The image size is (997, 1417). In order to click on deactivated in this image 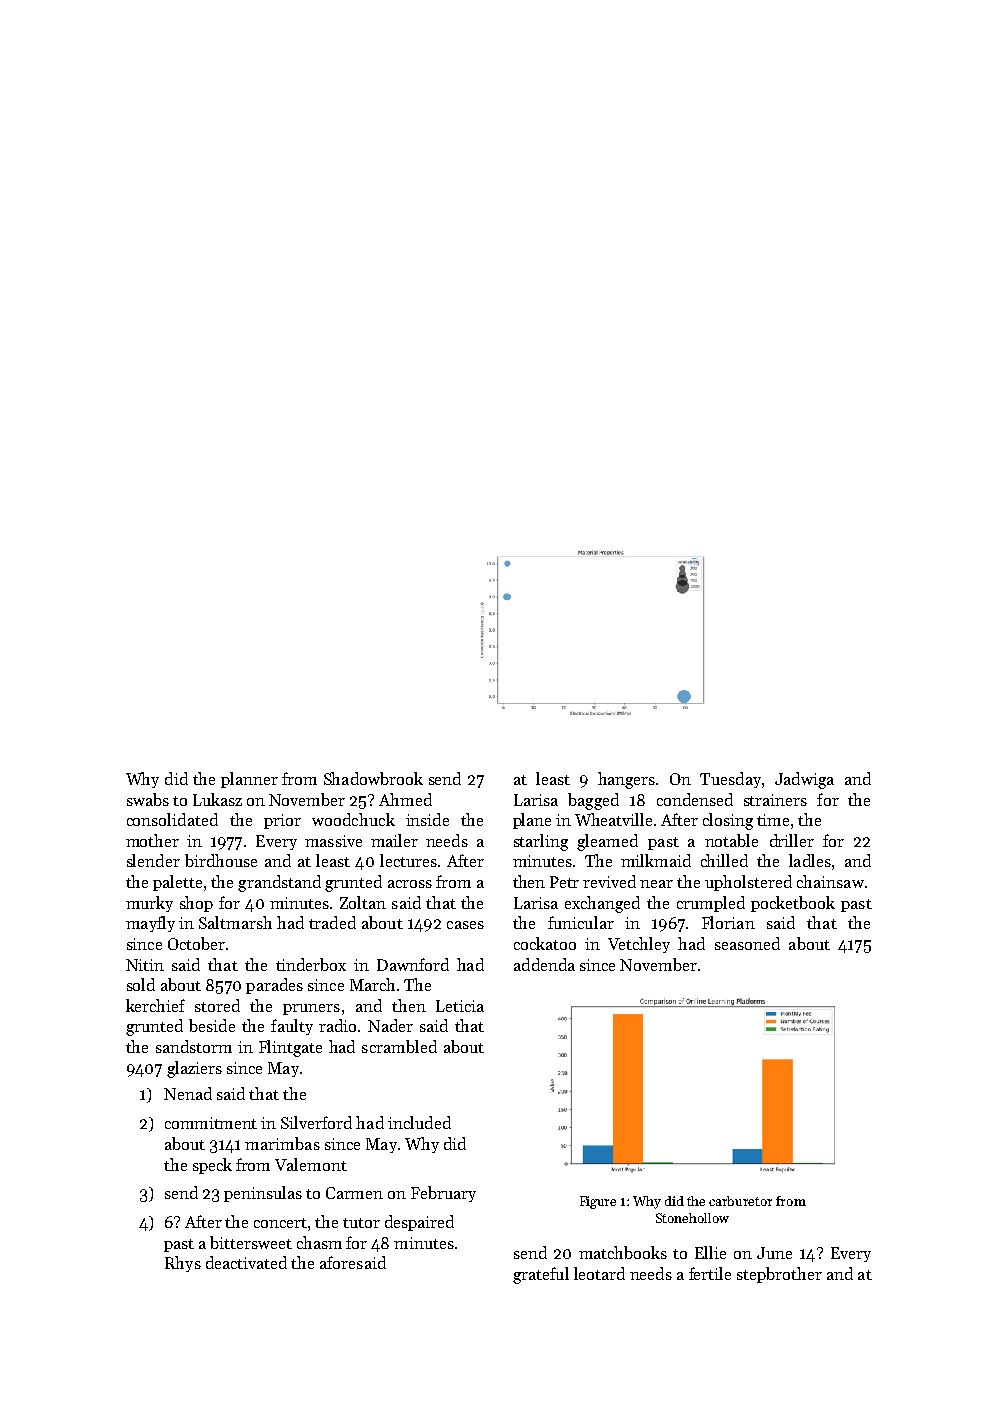, I will do `click(246, 1262)`.
